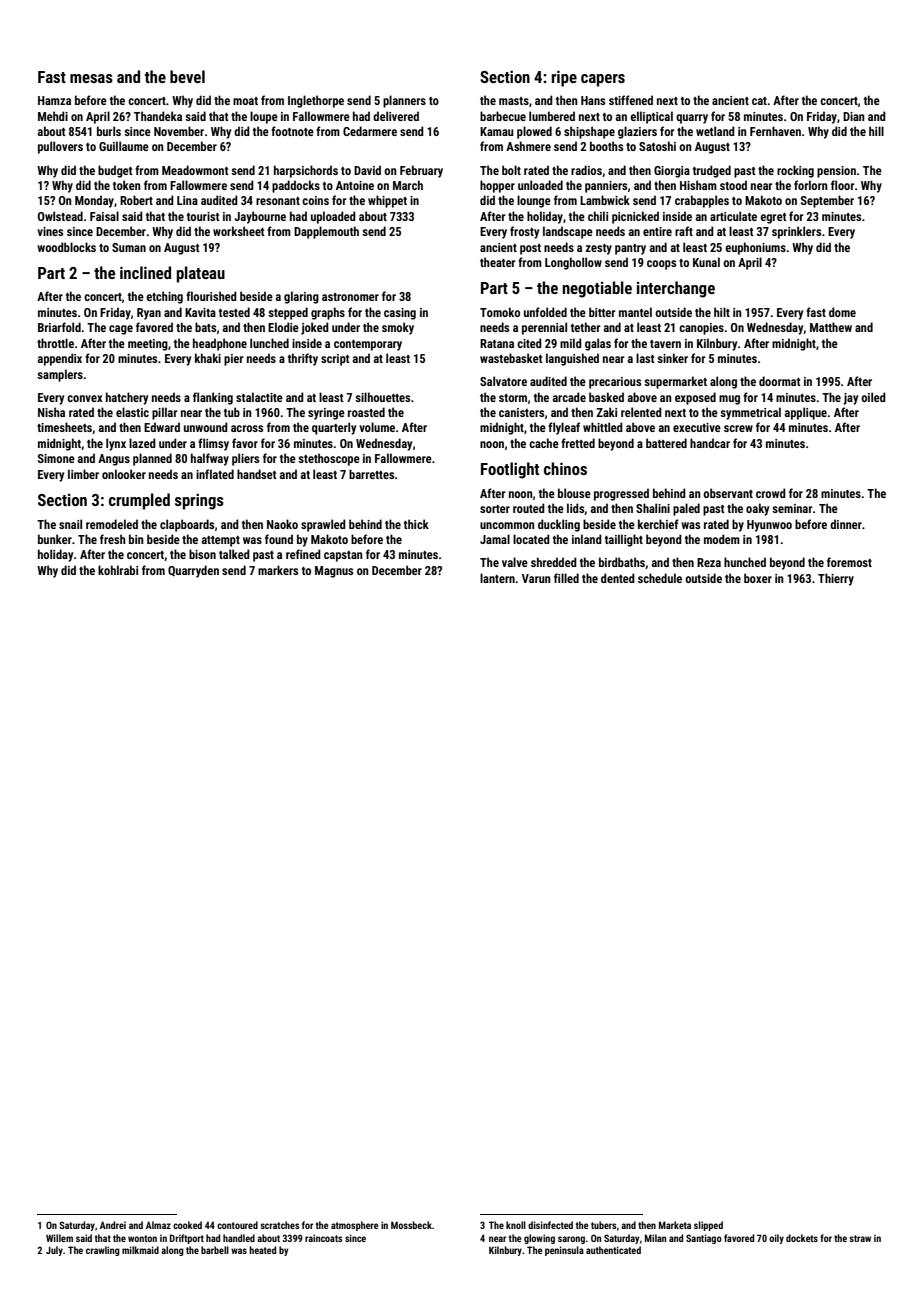 The width and height of the screenshot is (924, 1308). I want to click on theater, so click(498, 262).
